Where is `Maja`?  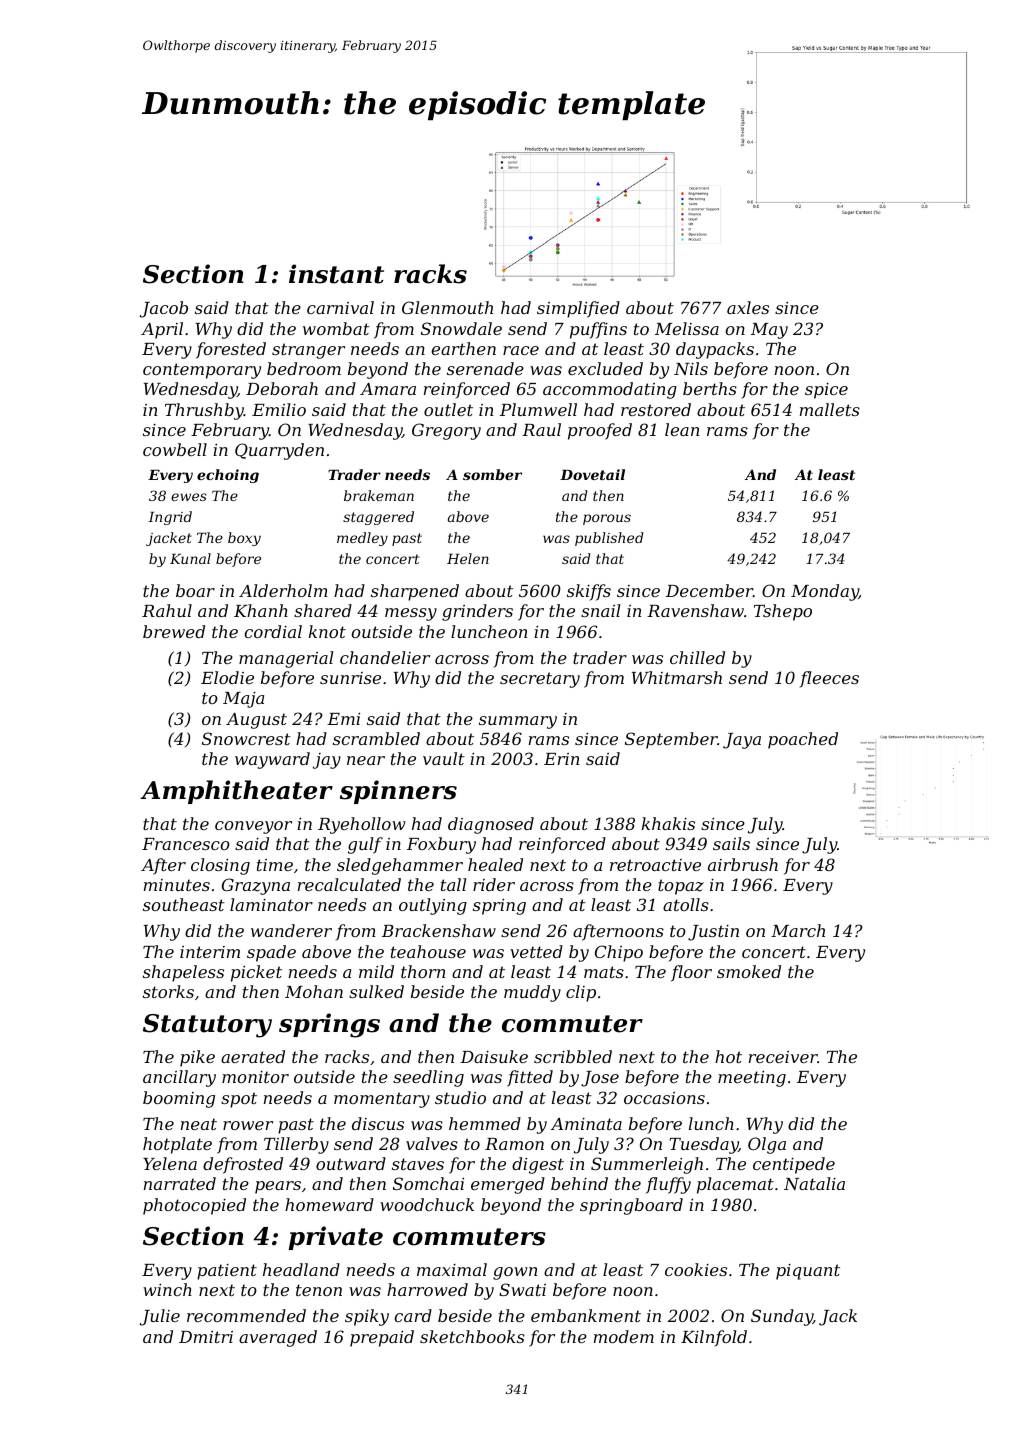
Maja is located at coordinates (243, 700).
